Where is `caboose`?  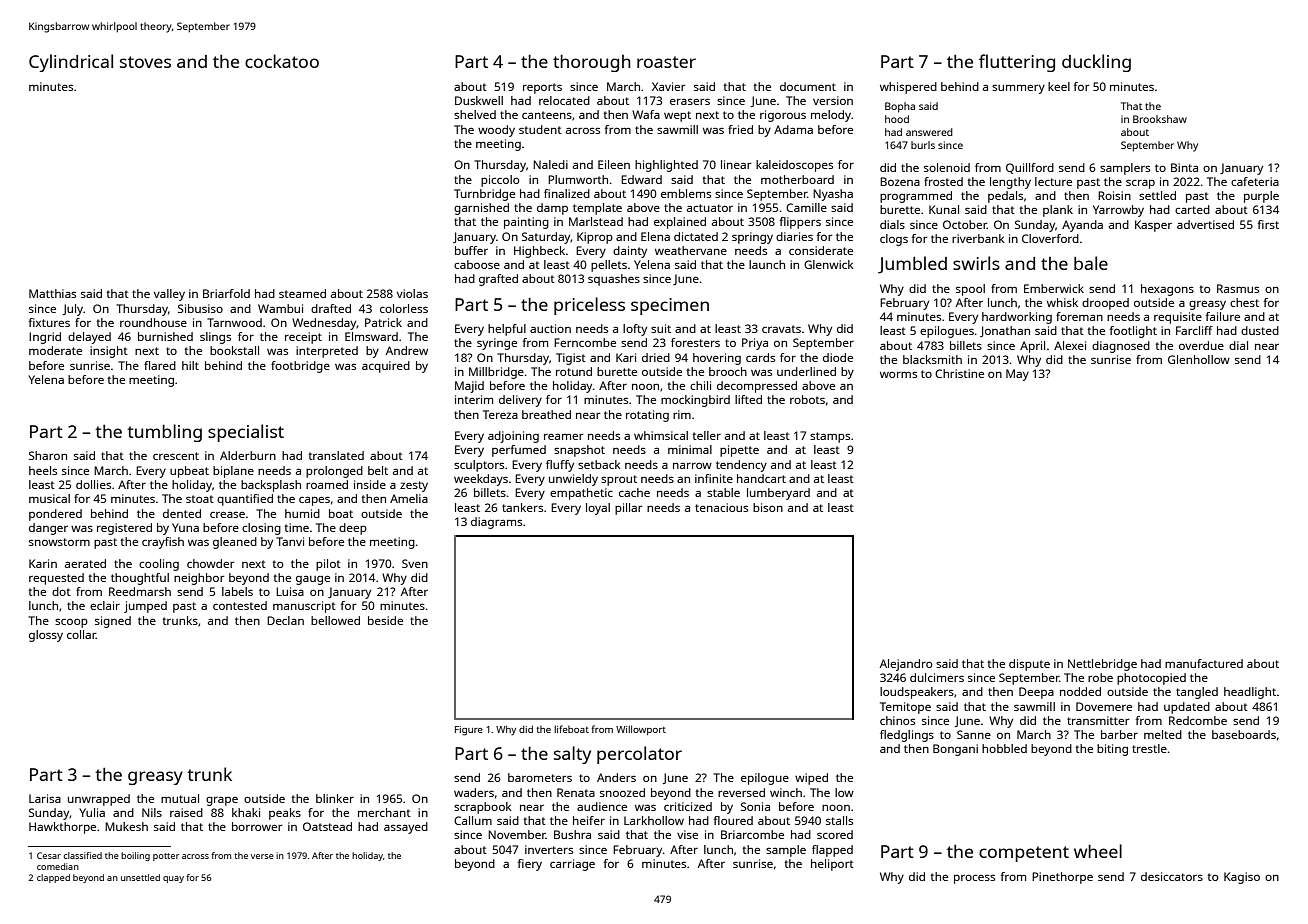
caboose is located at coordinates (477, 264).
